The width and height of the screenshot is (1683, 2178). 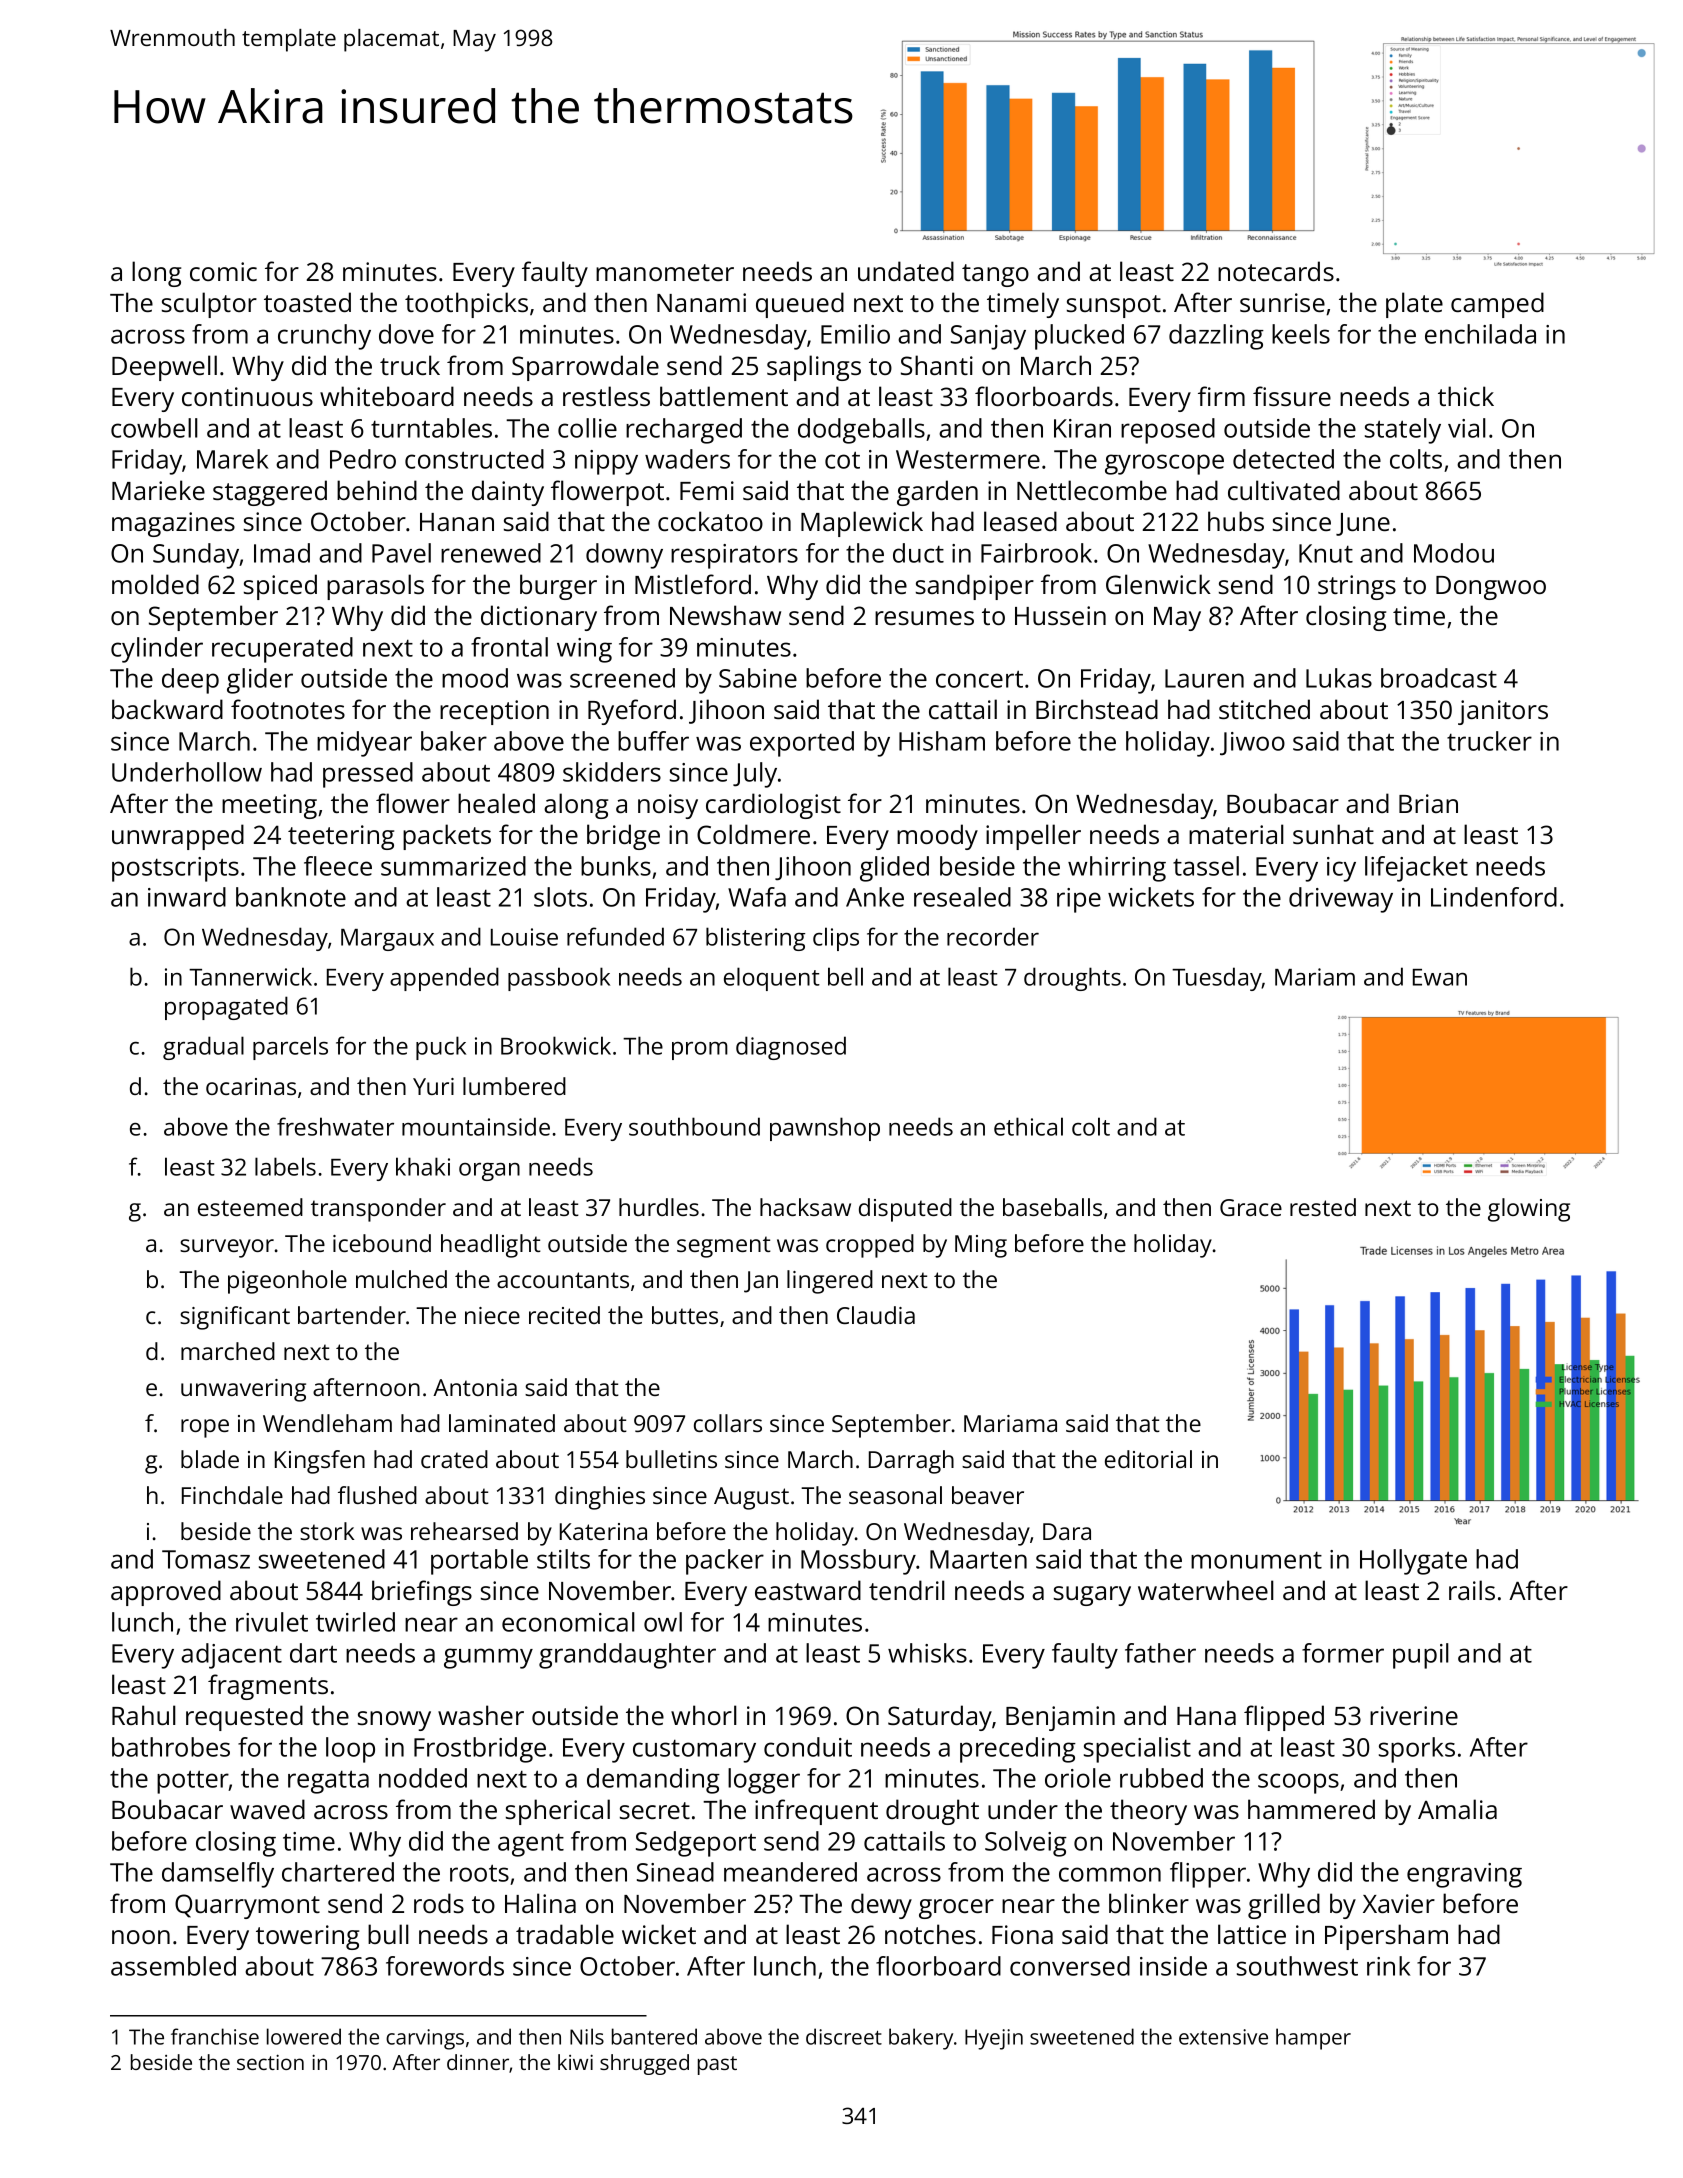 What do you see at coordinates (1491, 588) in the screenshot?
I see `Dongwoo` at bounding box center [1491, 588].
